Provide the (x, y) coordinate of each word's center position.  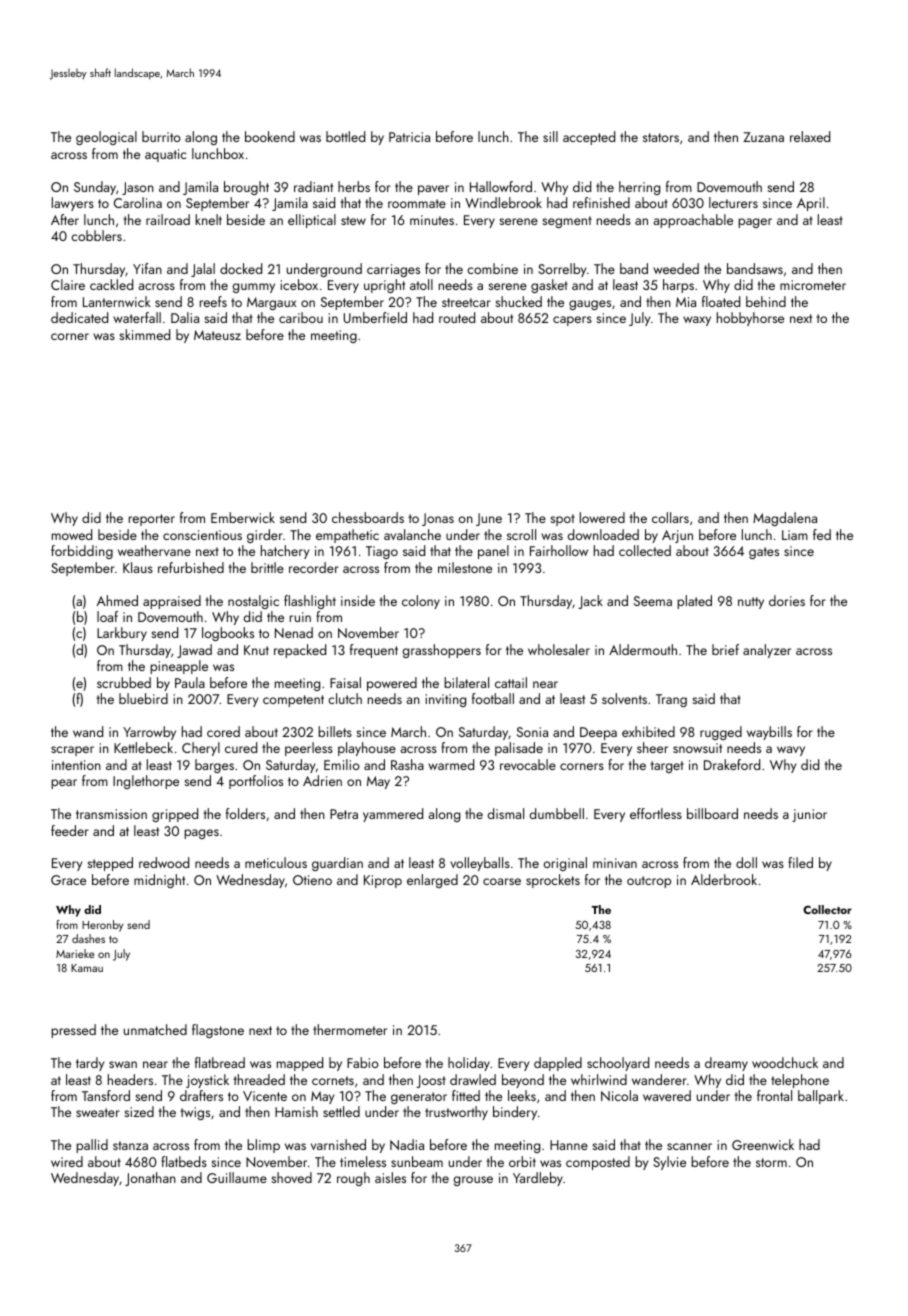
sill (550, 136)
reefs (213, 301)
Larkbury (122, 634)
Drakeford (732, 764)
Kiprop (383, 881)
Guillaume (237, 1177)
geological (106, 138)
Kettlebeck (143, 747)
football (493, 698)
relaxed (810, 136)
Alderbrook (724, 879)
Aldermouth (643, 649)
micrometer (813, 285)
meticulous (276, 862)
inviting (446, 700)
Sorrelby (562, 270)
